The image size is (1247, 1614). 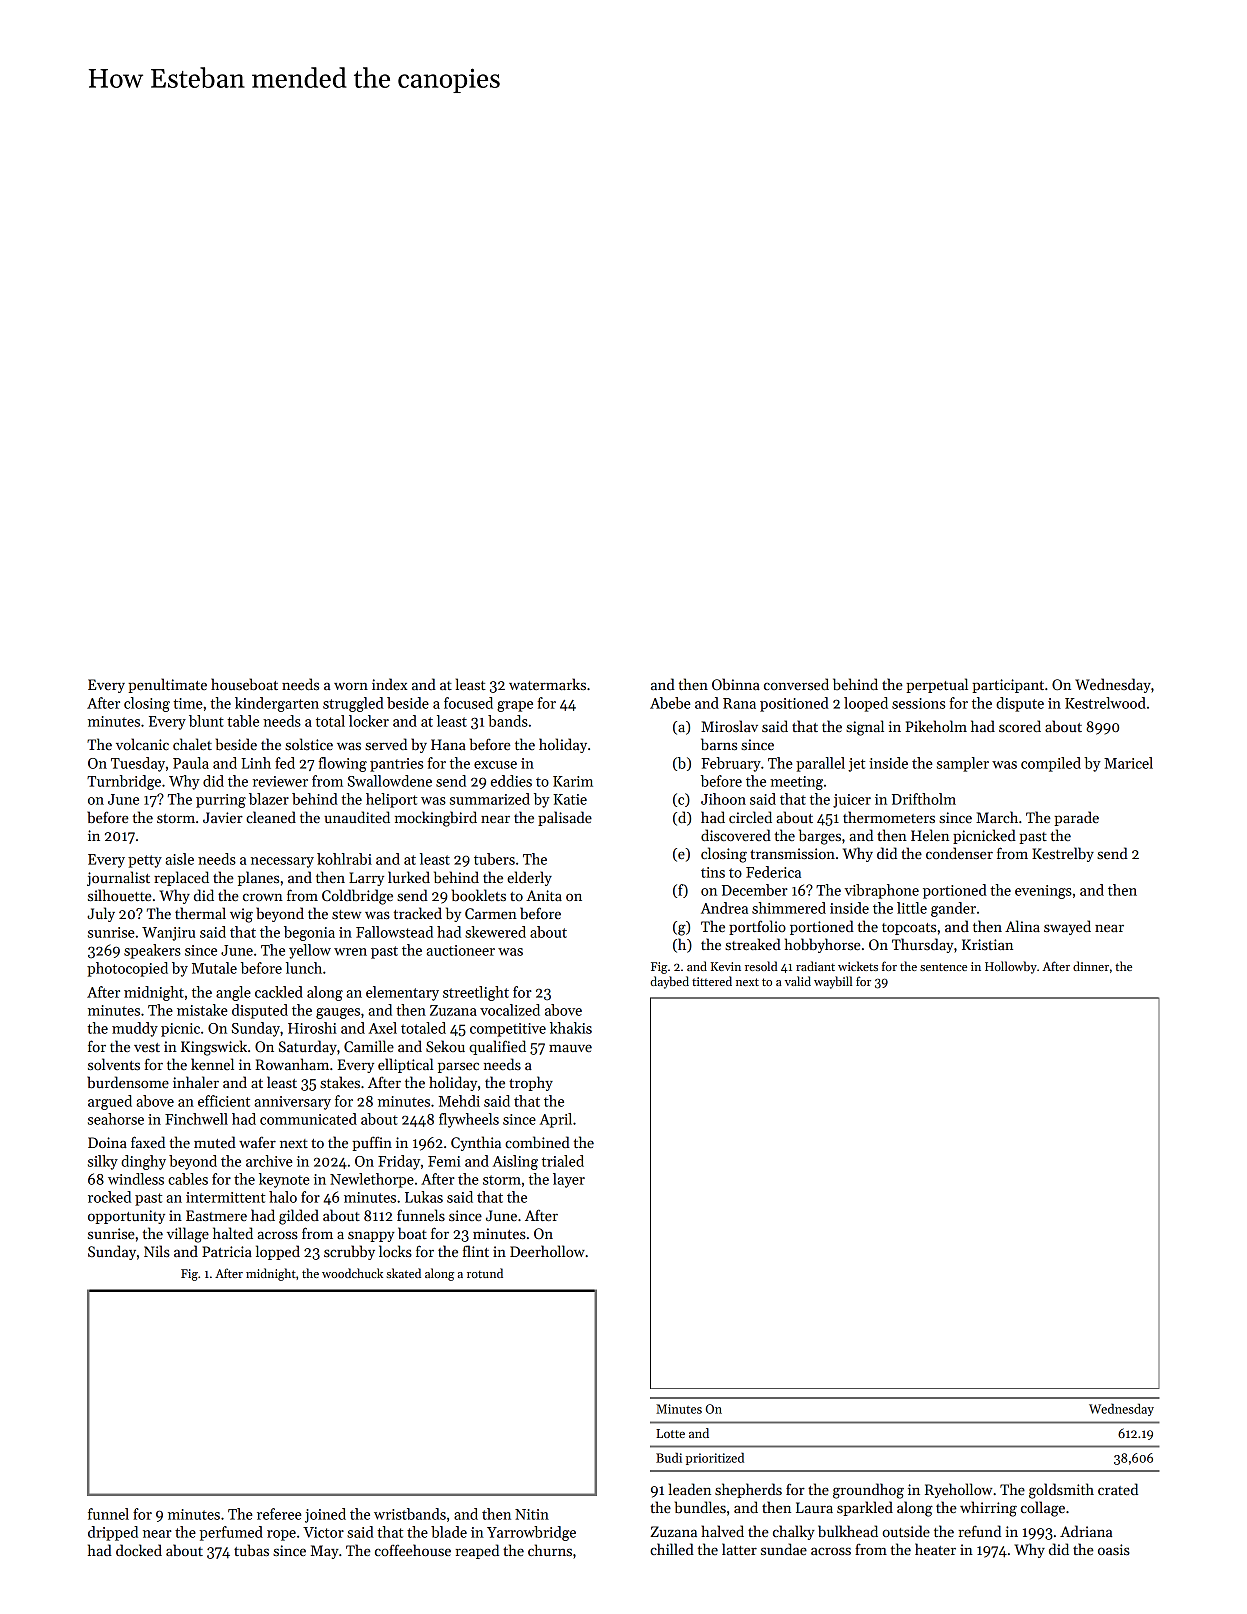 I want to click on April, so click(x=556, y=1120).
